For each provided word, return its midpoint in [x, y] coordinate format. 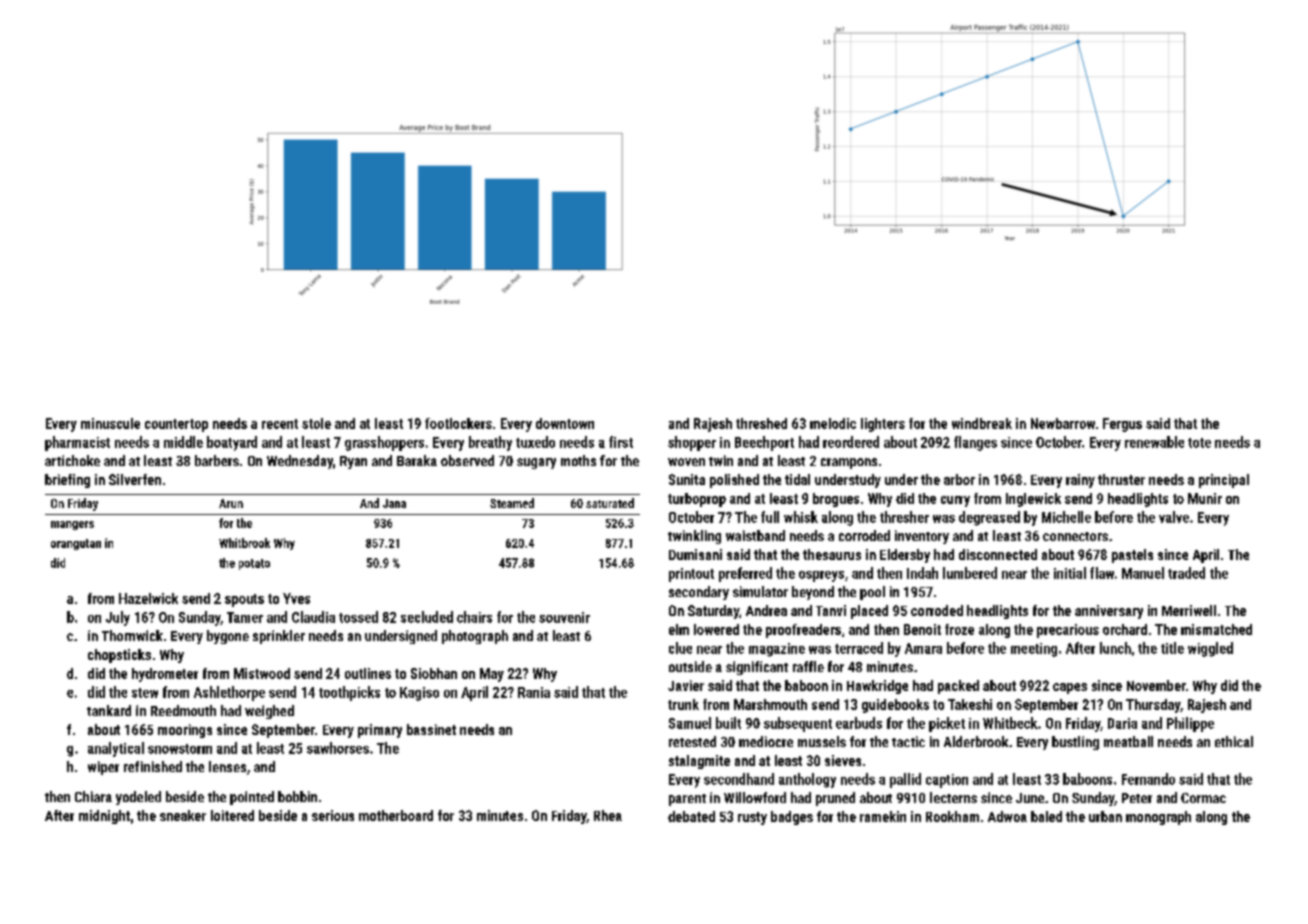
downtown [565, 423]
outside [690, 666]
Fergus [1122, 425]
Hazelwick [148, 598]
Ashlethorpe [229, 693]
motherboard [396, 815]
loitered [232, 815]
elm [679, 629]
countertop [176, 425]
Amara [923, 648]
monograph [1158, 818]
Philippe [1190, 724]
